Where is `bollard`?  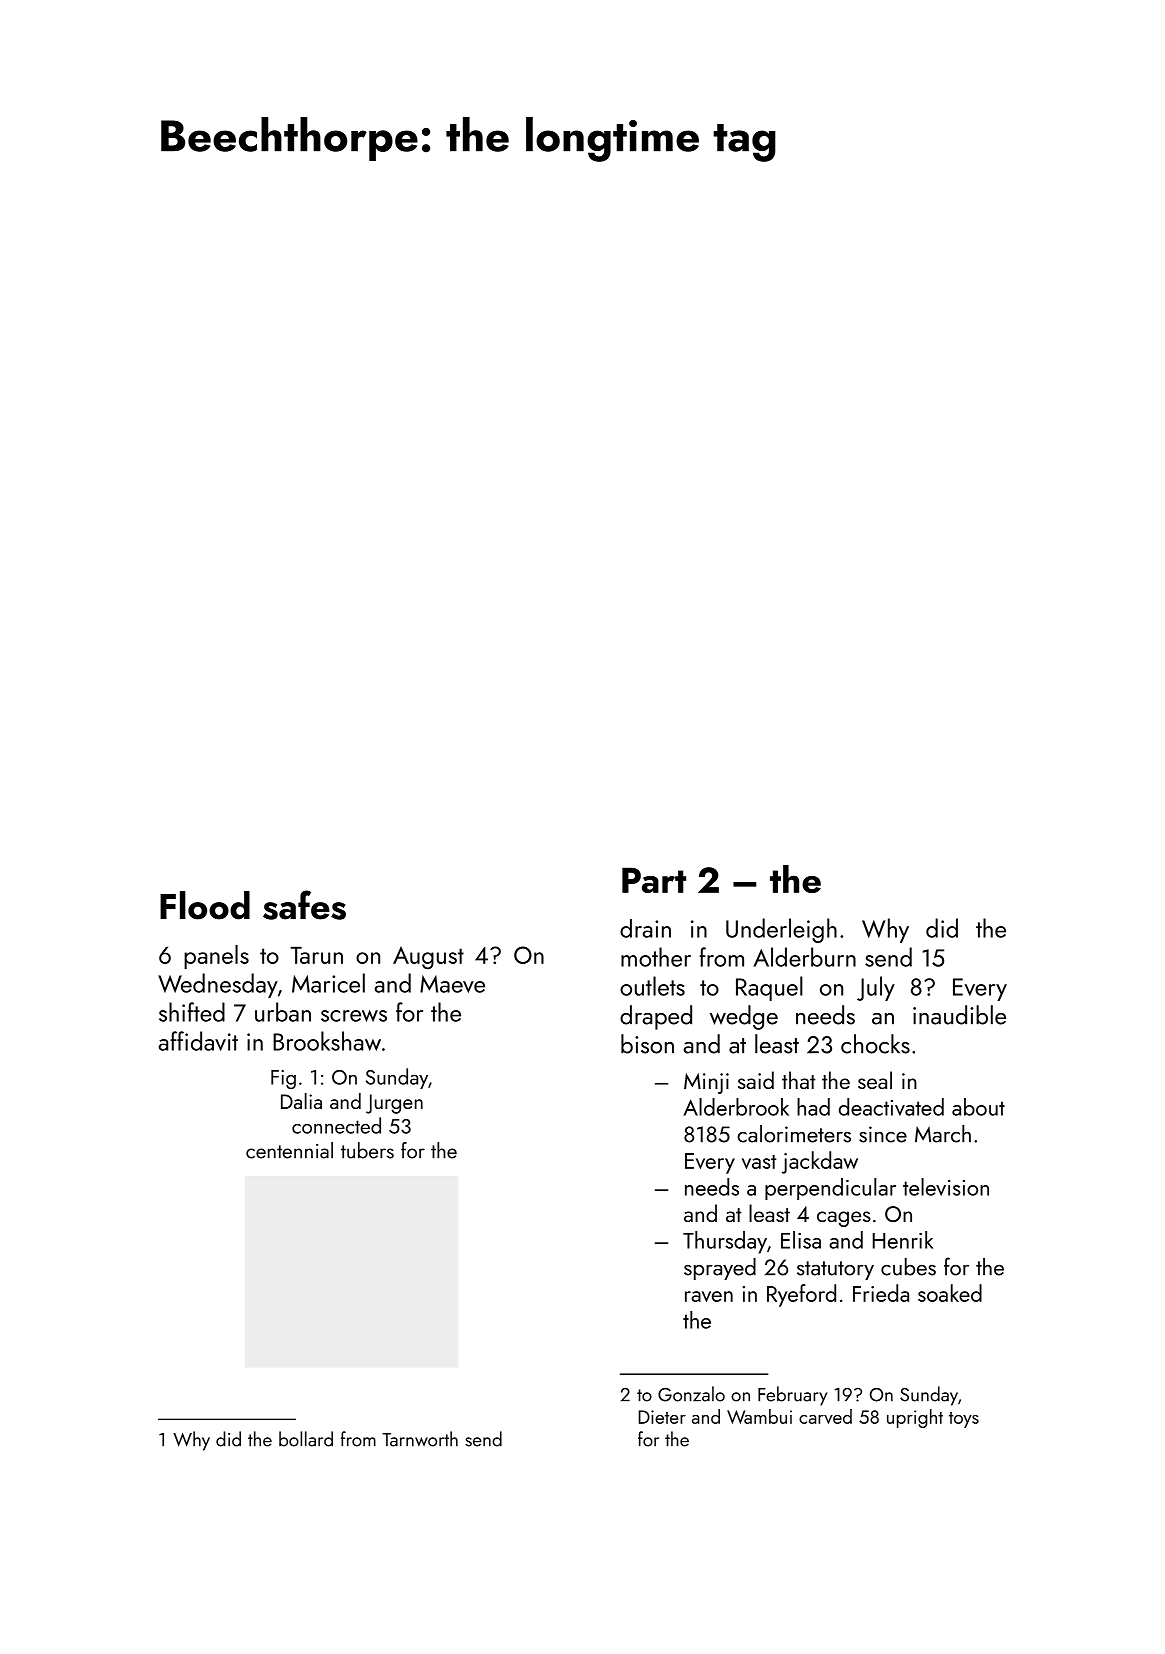
bollard is located at coordinates (306, 1439).
